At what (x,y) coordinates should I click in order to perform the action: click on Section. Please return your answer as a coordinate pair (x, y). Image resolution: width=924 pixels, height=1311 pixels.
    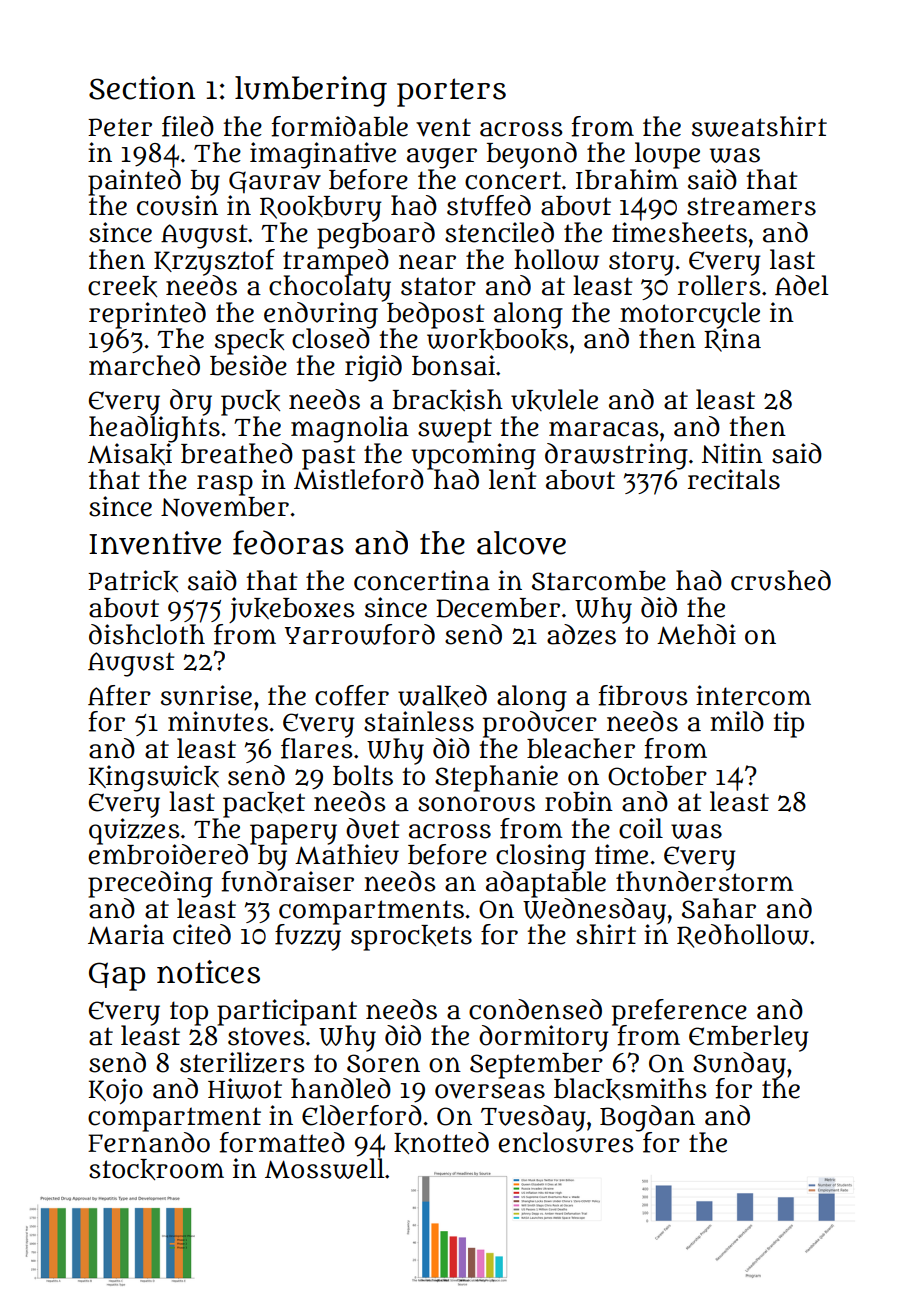
    Looking at the image, I should click on (142, 88).
